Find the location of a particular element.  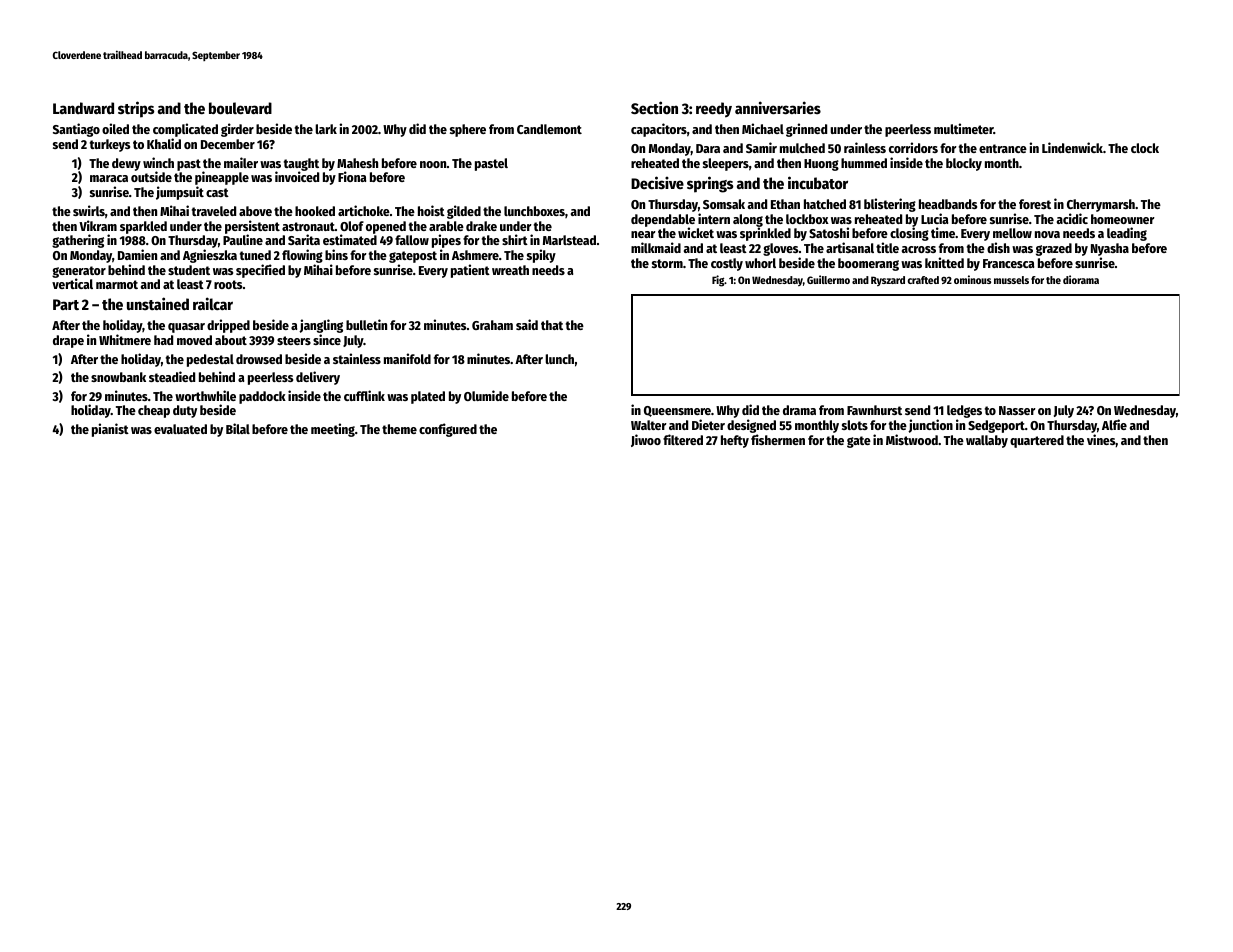

springs is located at coordinates (710, 184).
